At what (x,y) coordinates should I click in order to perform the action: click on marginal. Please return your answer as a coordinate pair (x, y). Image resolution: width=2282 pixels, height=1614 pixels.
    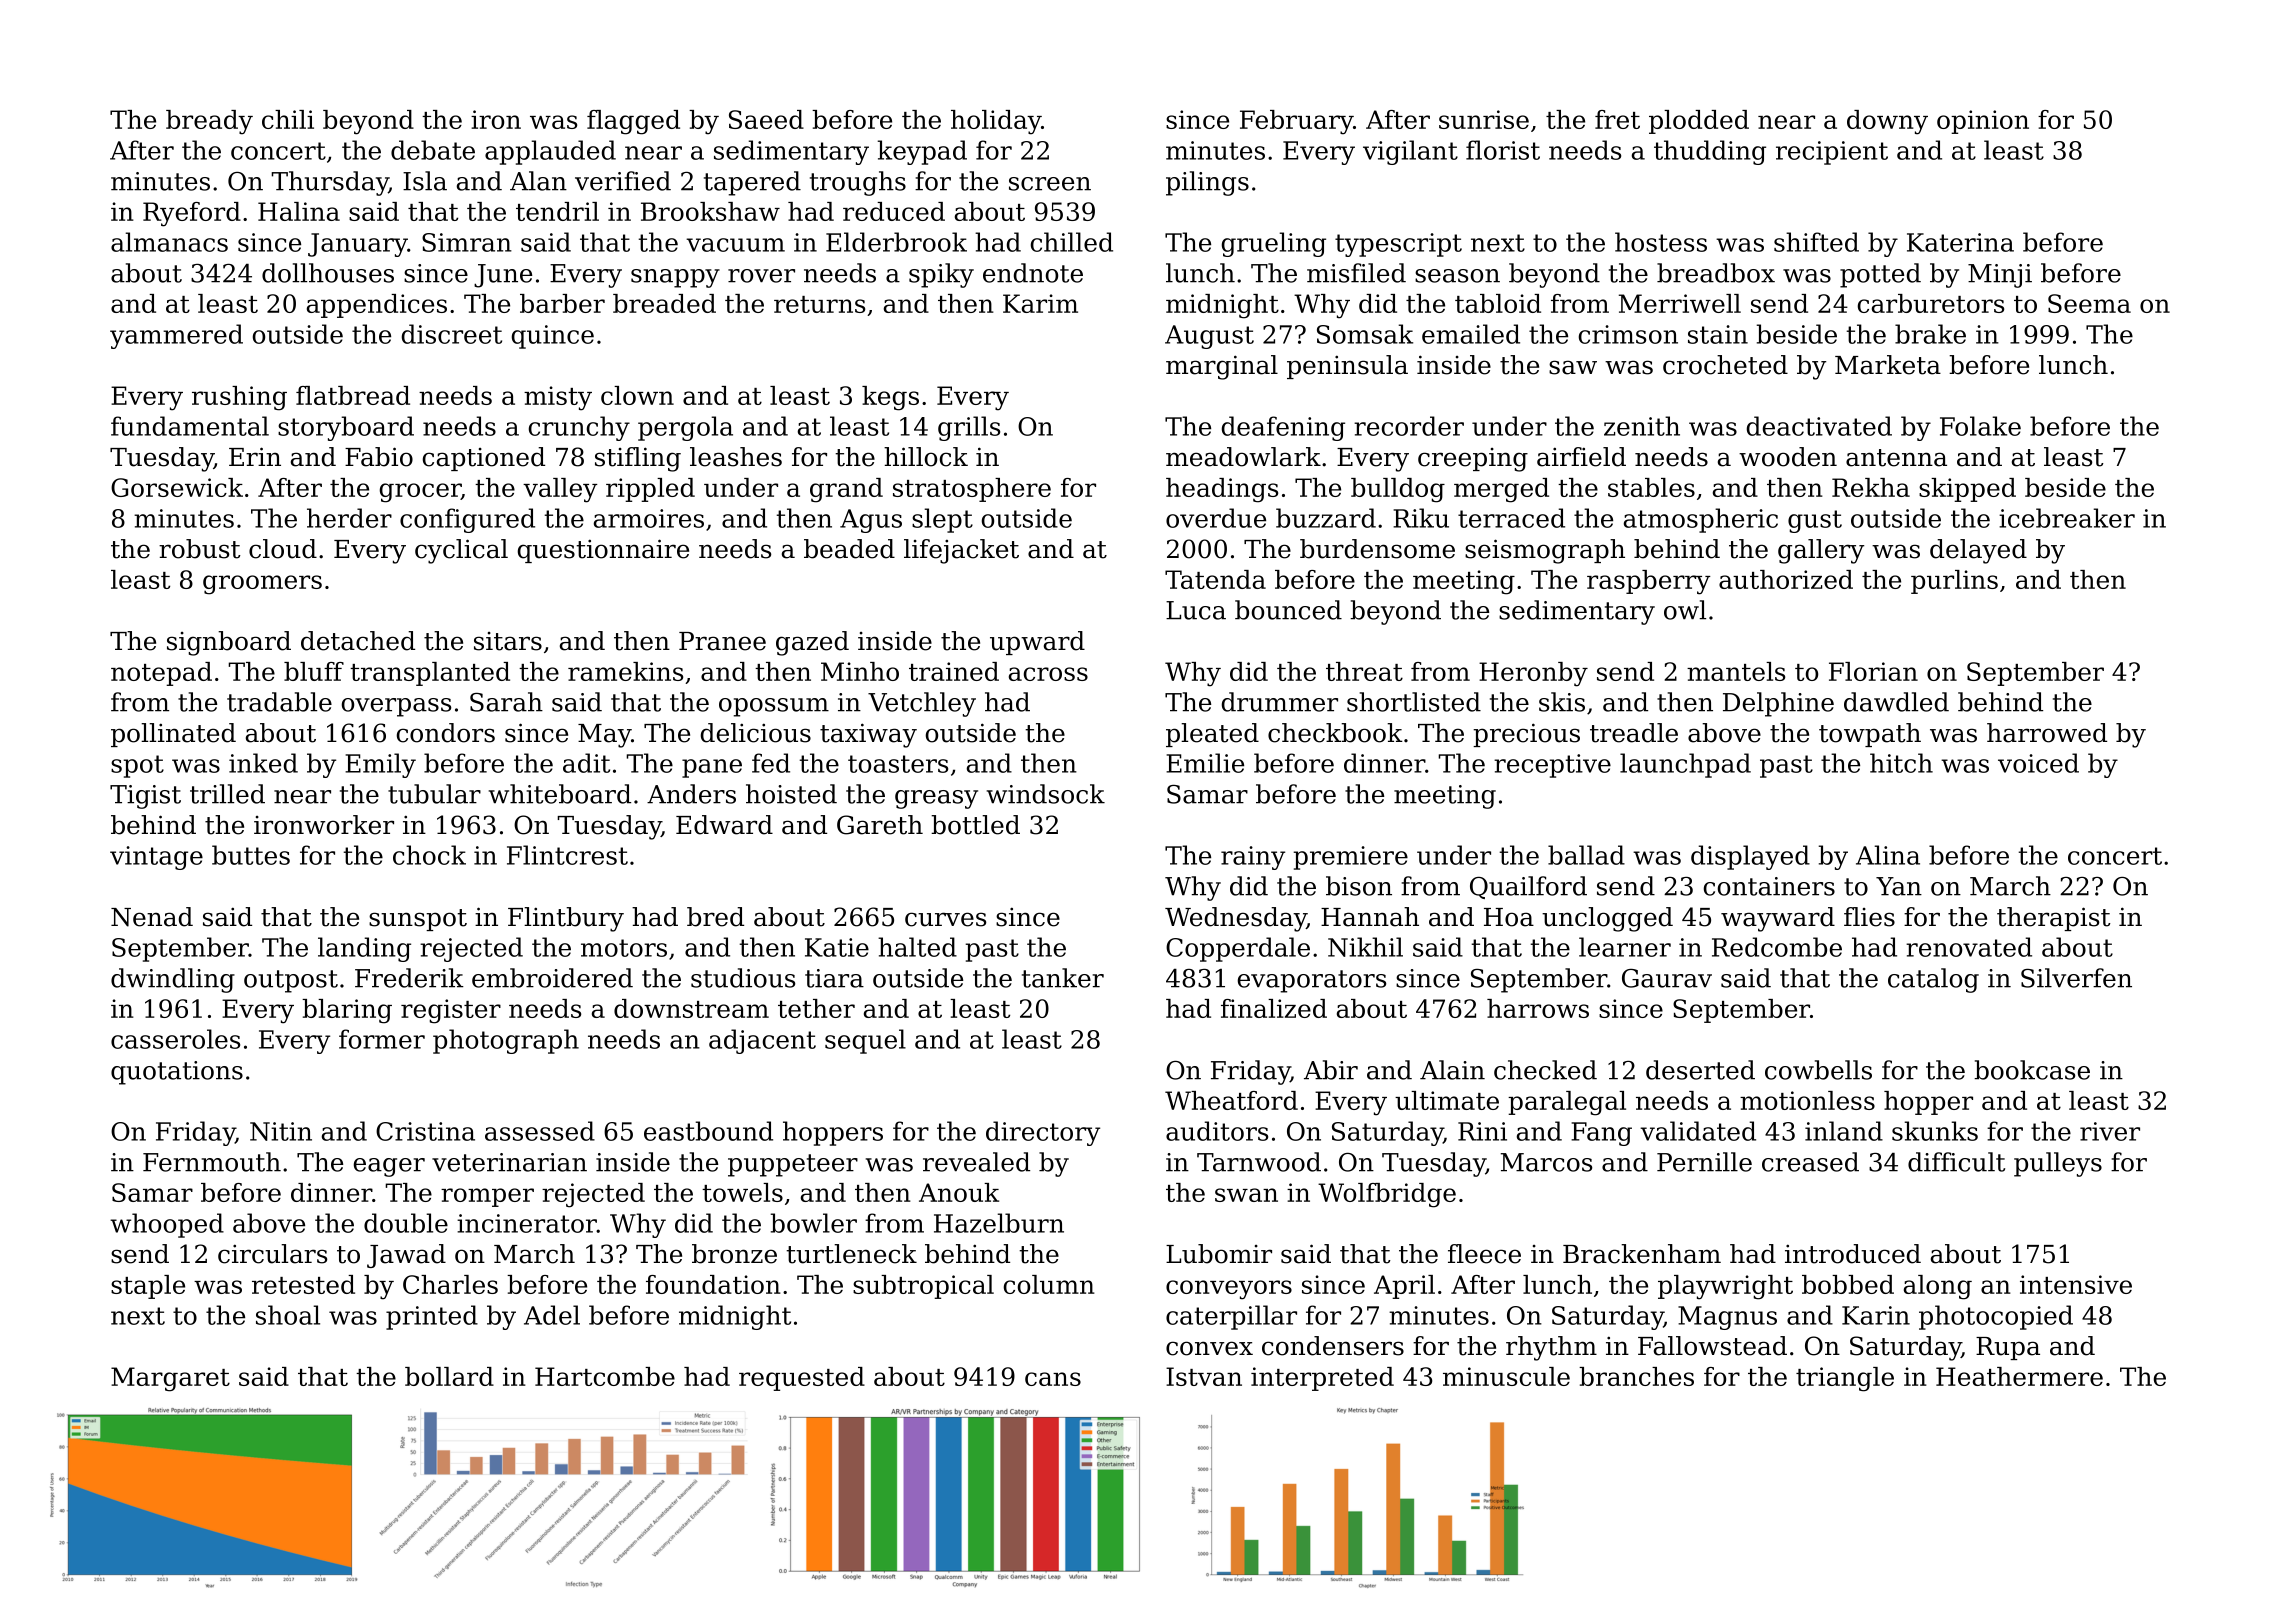
    Looking at the image, I should click on (1222, 367).
